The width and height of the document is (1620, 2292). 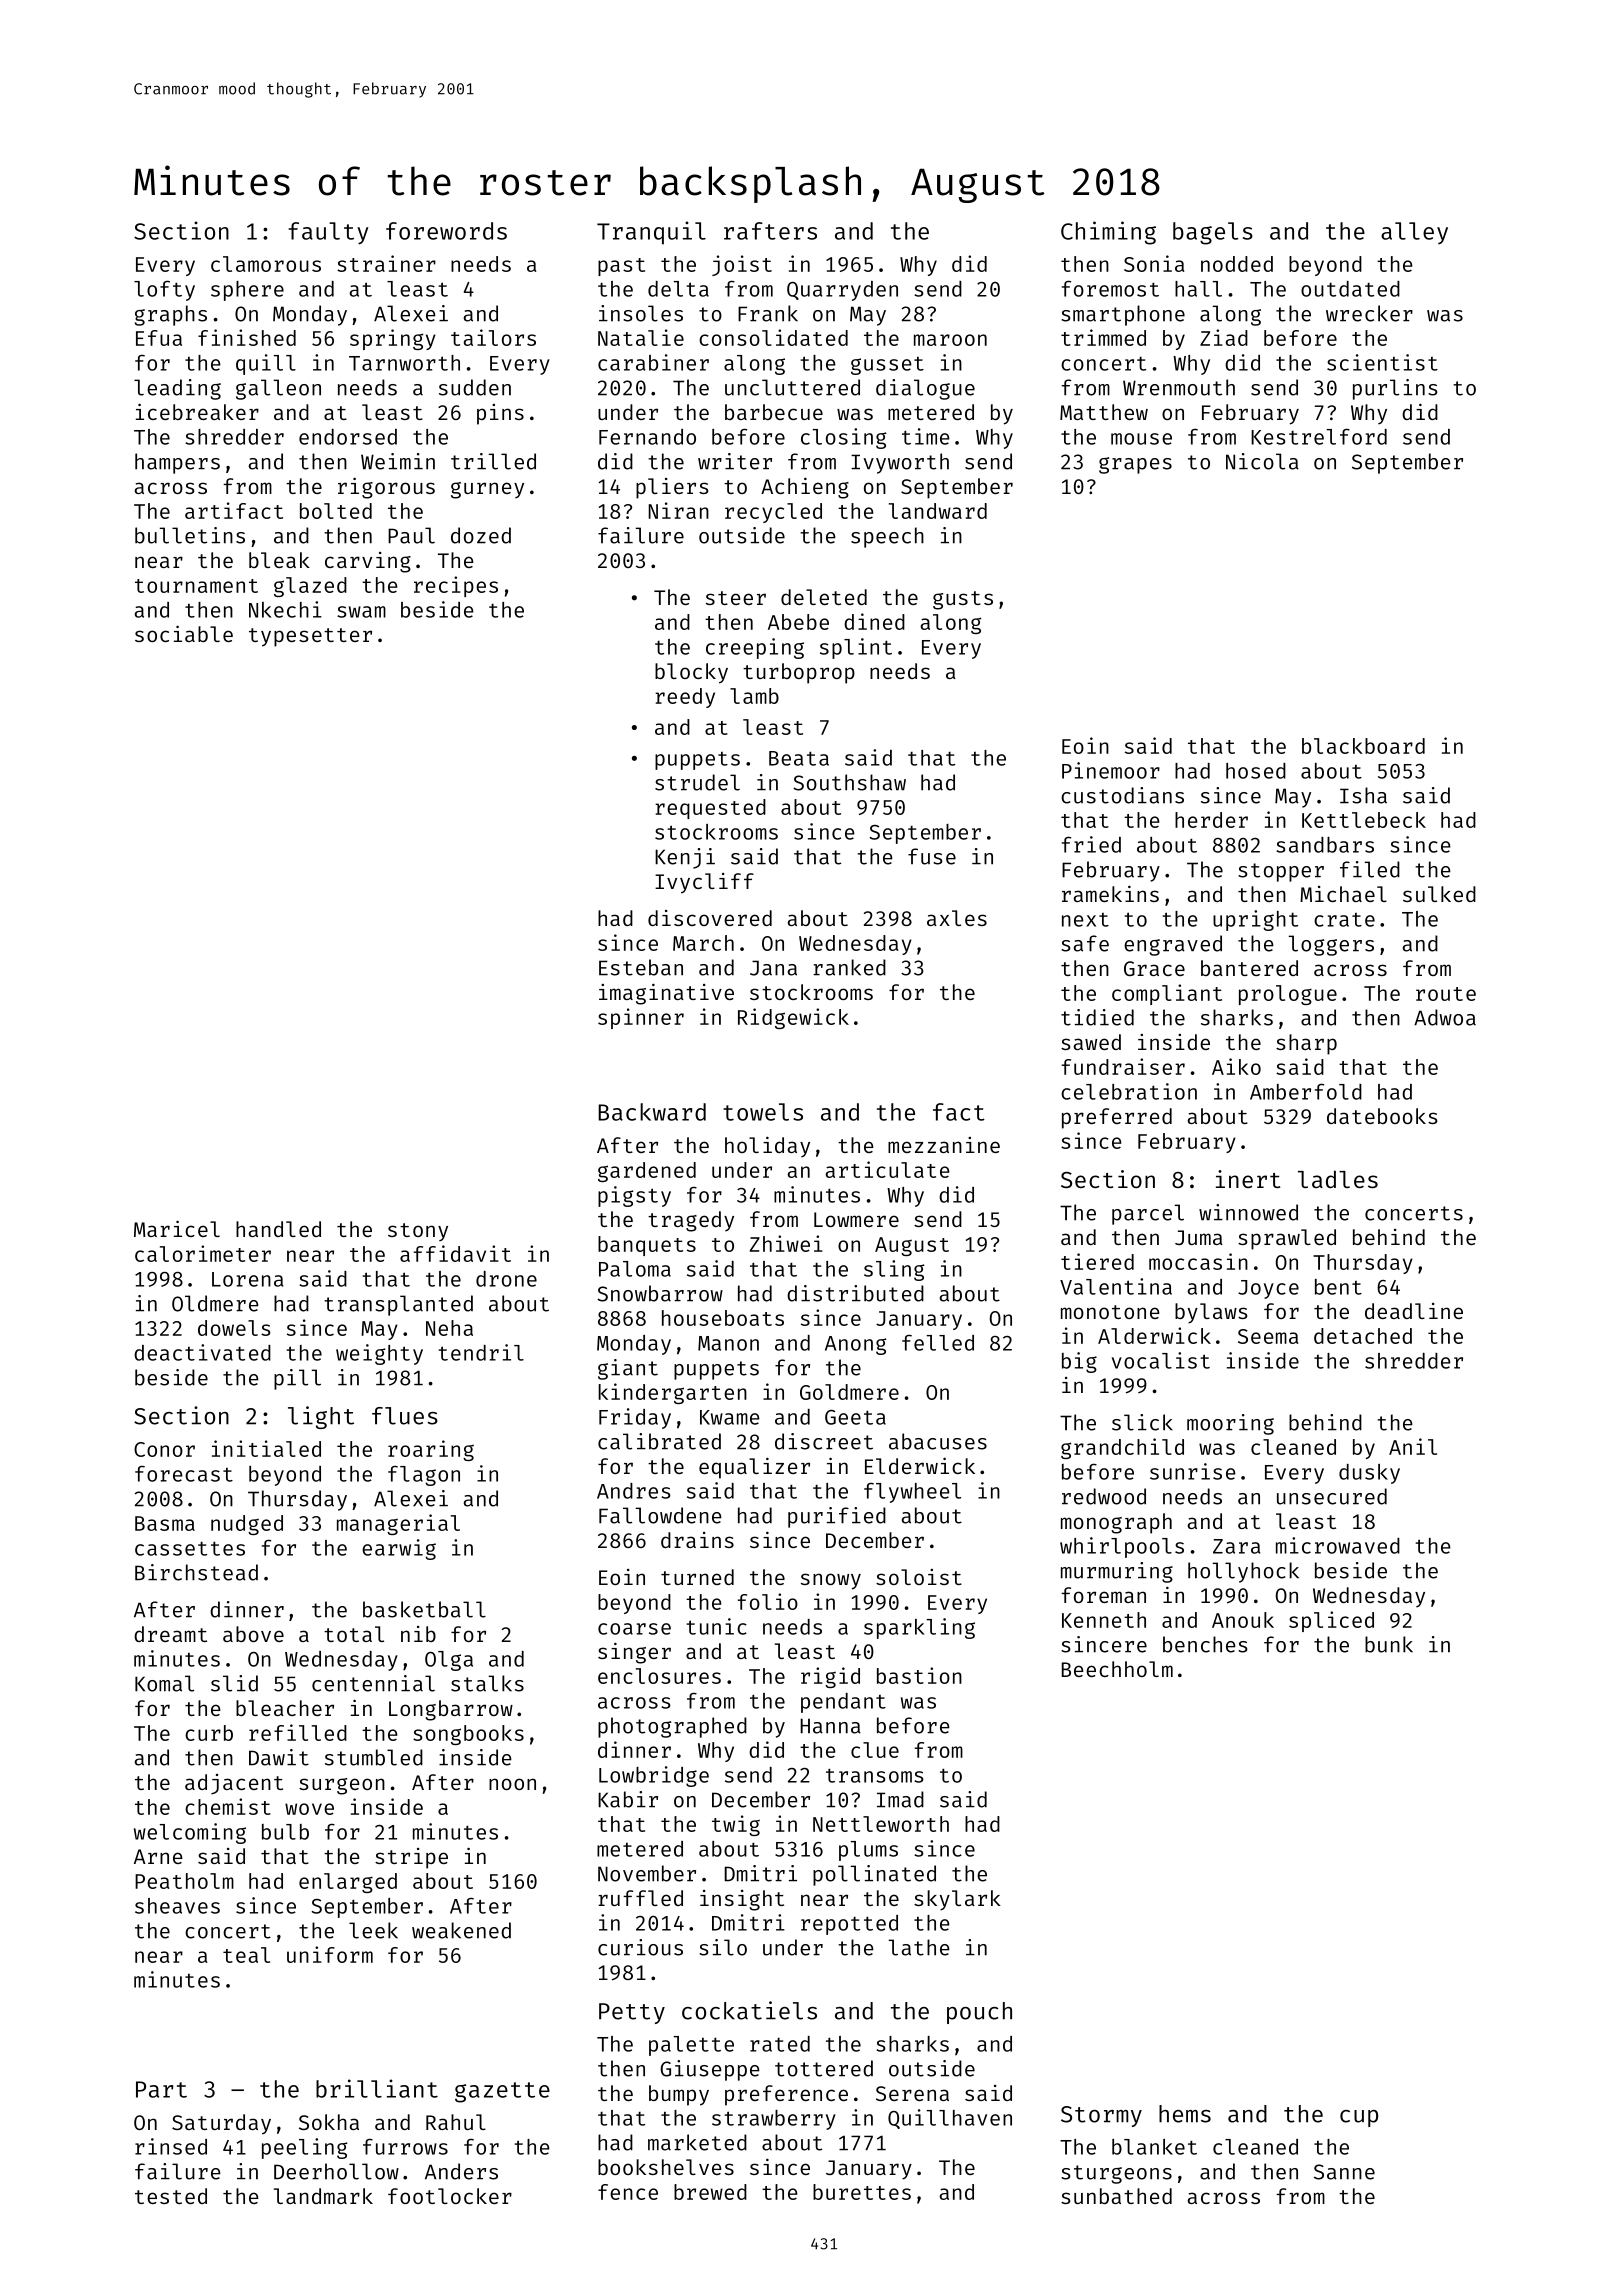 I want to click on alley, so click(x=1414, y=233).
